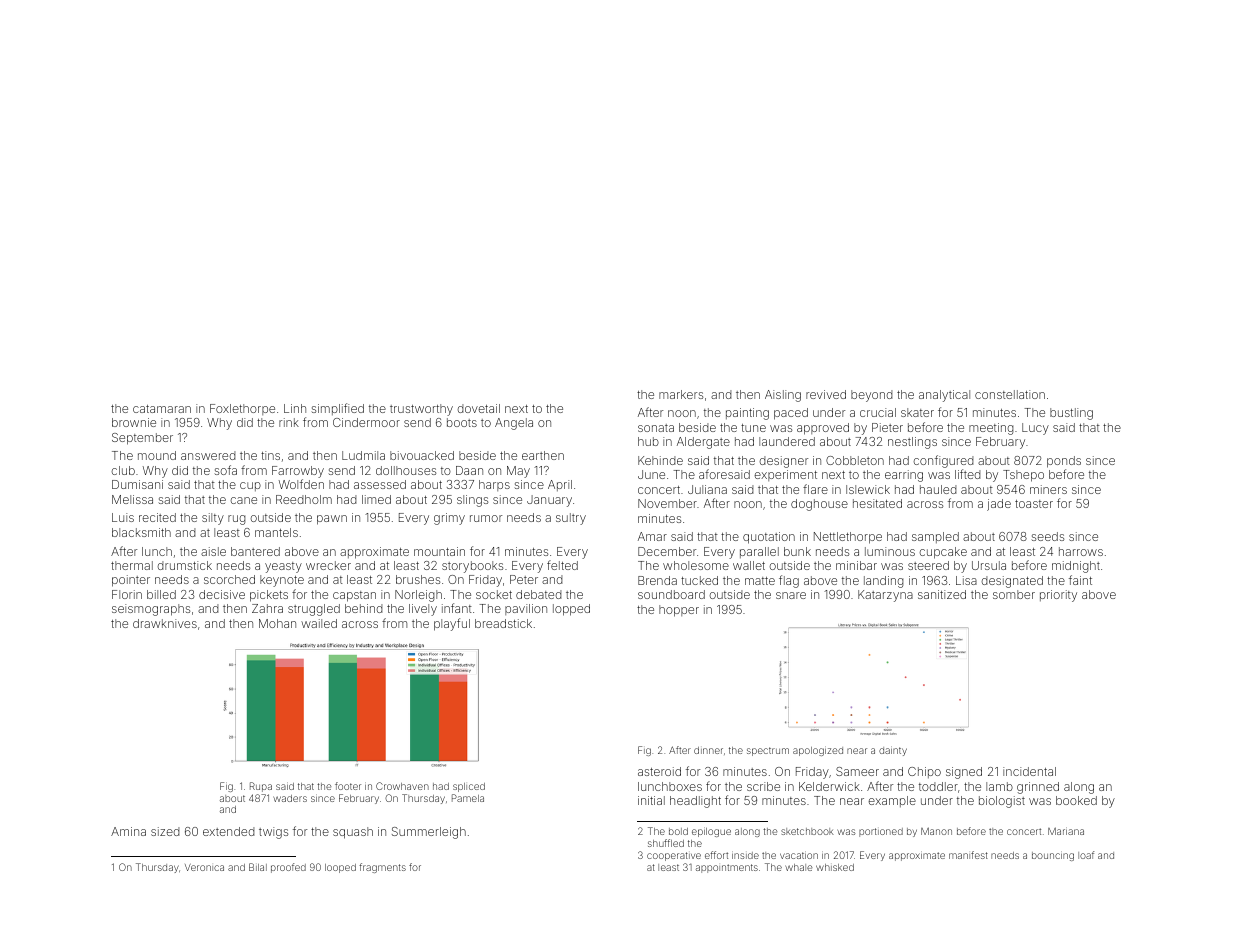 This screenshot has width=1233, height=952. Describe the element at coordinates (366, 422) in the screenshot. I see `Cindermoor` at that location.
